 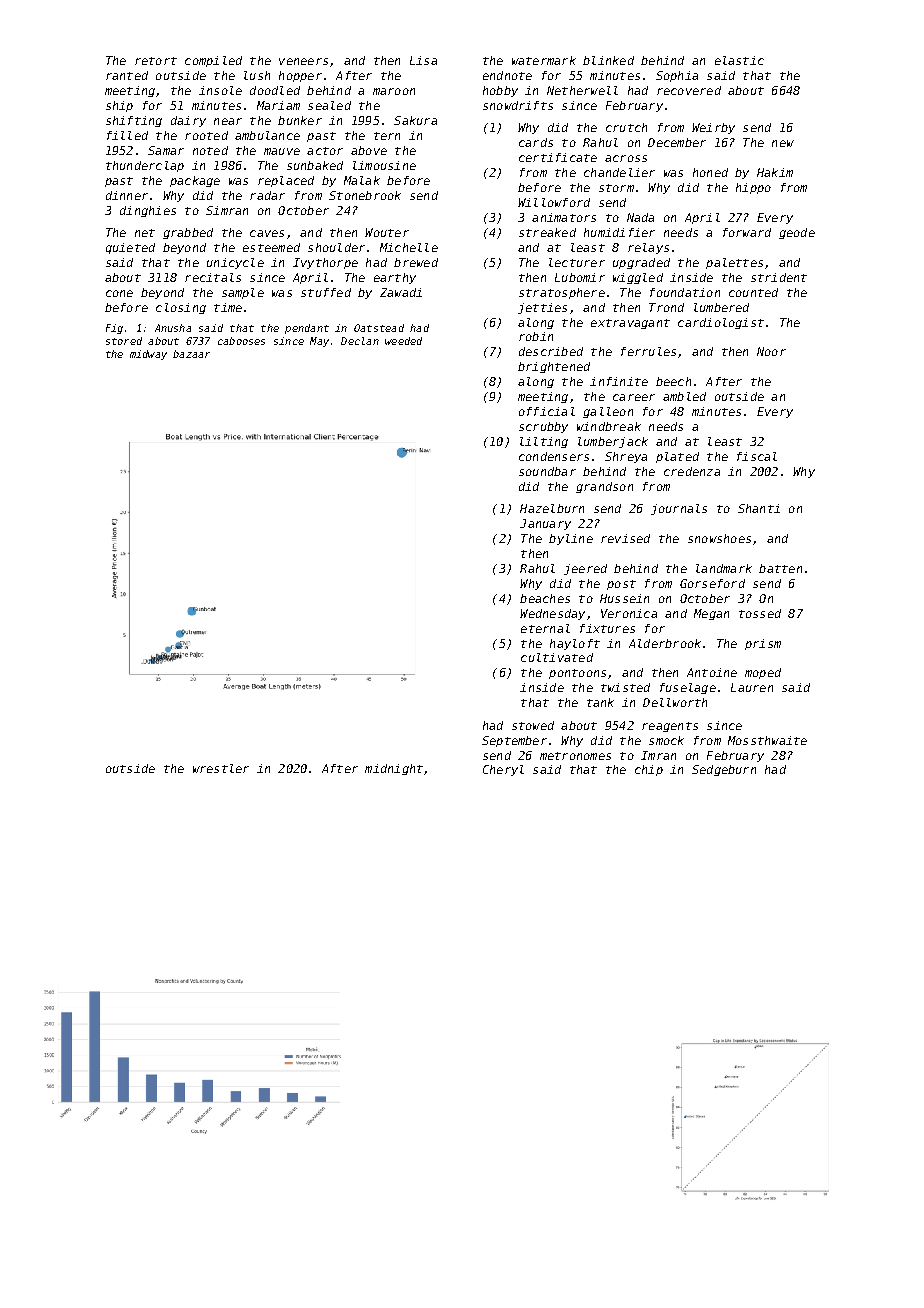 What do you see at coordinates (394, 769) in the screenshot?
I see `midnight` at bounding box center [394, 769].
